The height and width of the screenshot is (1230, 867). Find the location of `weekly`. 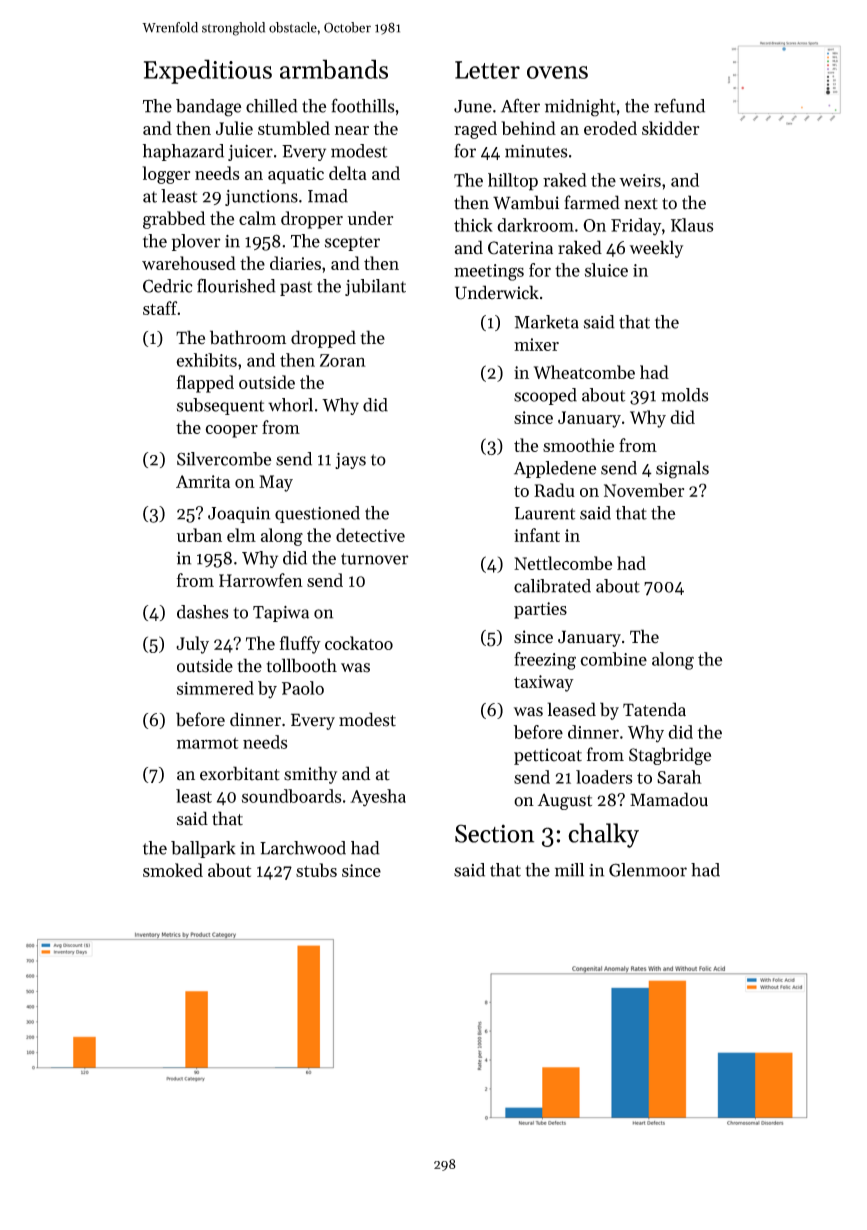

weekly is located at coordinates (656, 249).
